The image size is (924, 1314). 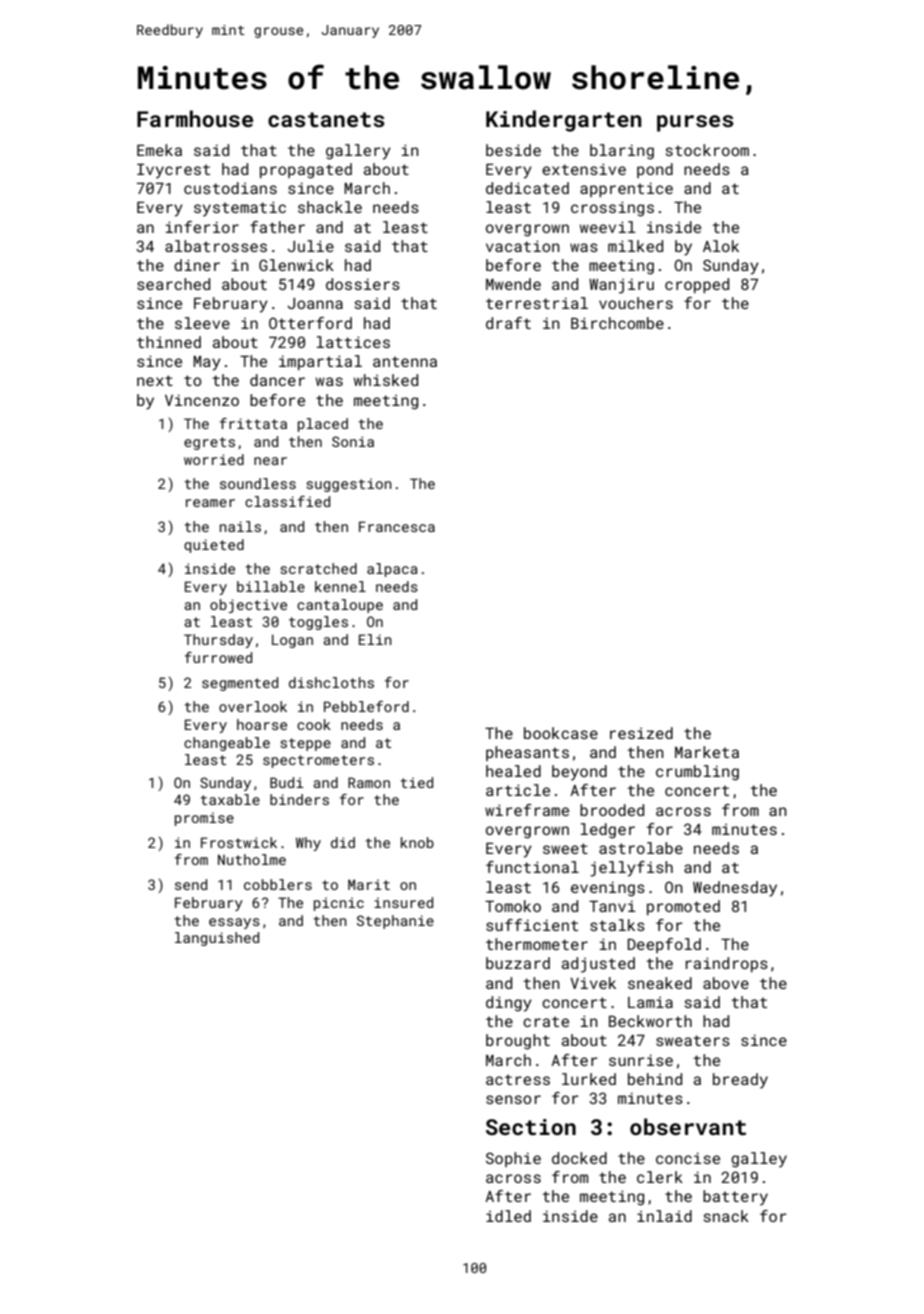 I want to click on healed, so click(x=513, y=771).
